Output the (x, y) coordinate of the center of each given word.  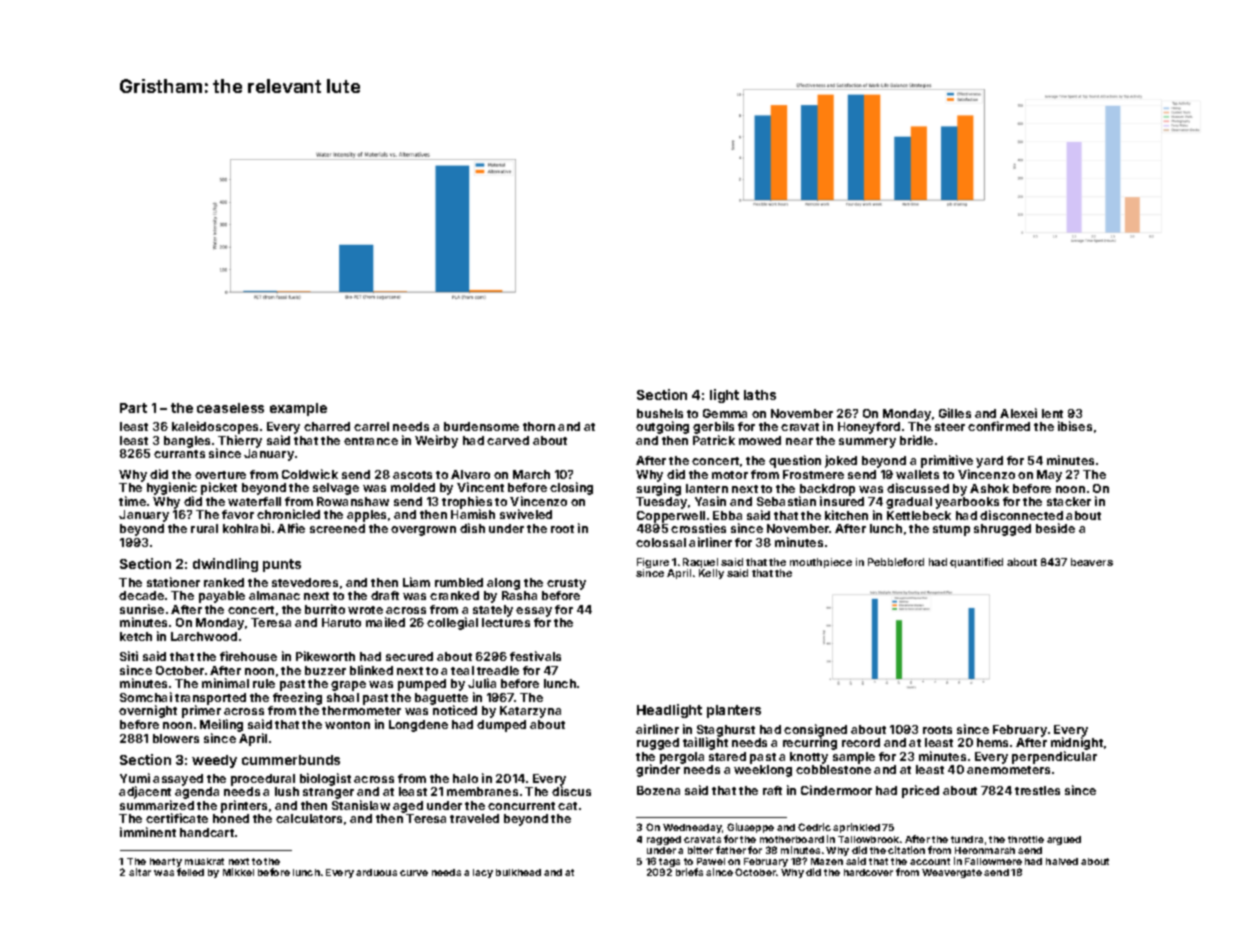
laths (760, 395)
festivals (535, 656)
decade (141, 595)
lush (287, 791)
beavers (1092, 562)
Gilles (955, 413)
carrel (371, 426)
